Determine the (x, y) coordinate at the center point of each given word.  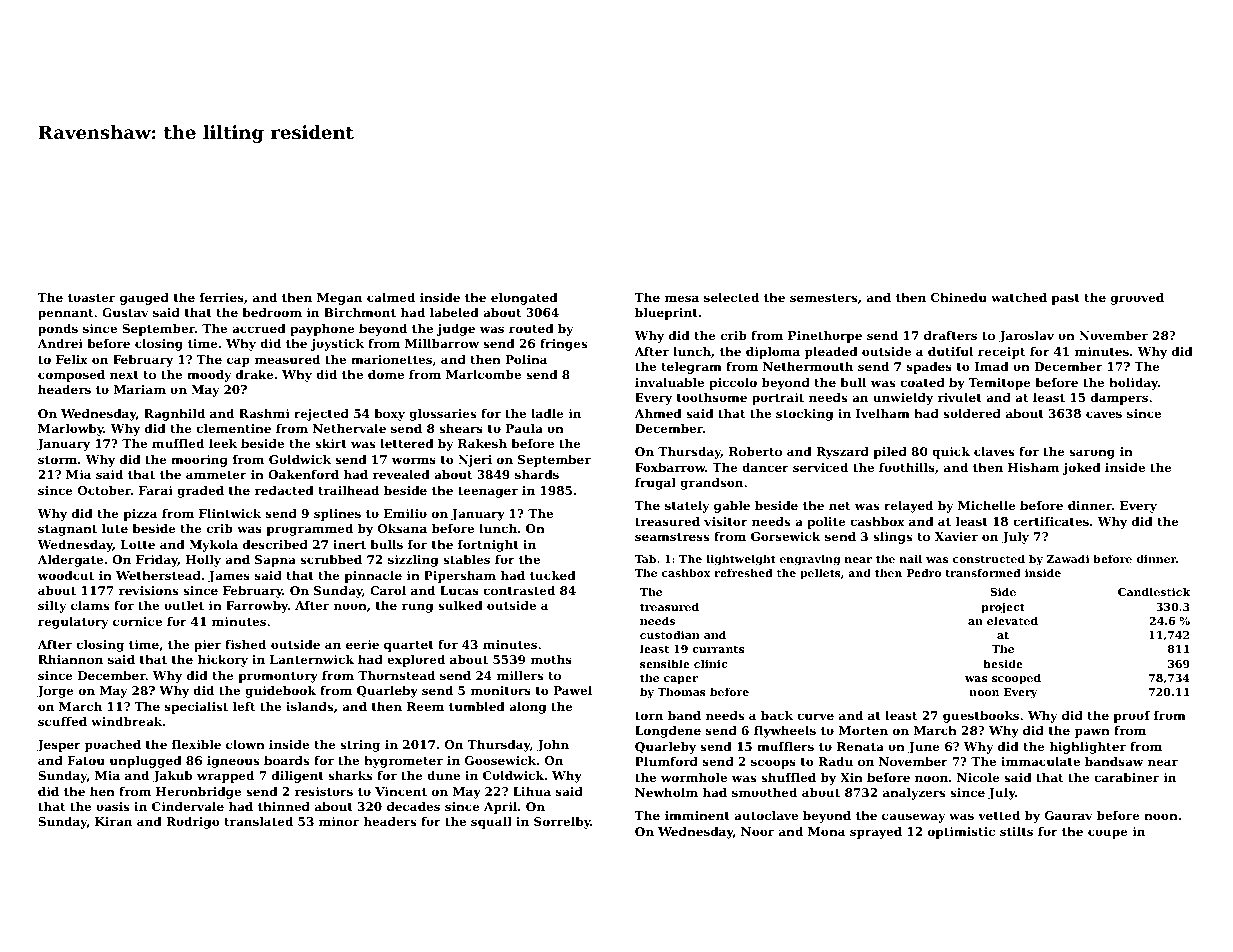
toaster (91, 298)
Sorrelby (562, 823)
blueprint (666, 314)
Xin (851, 777)
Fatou (86, 760)
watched (1019, 297)
